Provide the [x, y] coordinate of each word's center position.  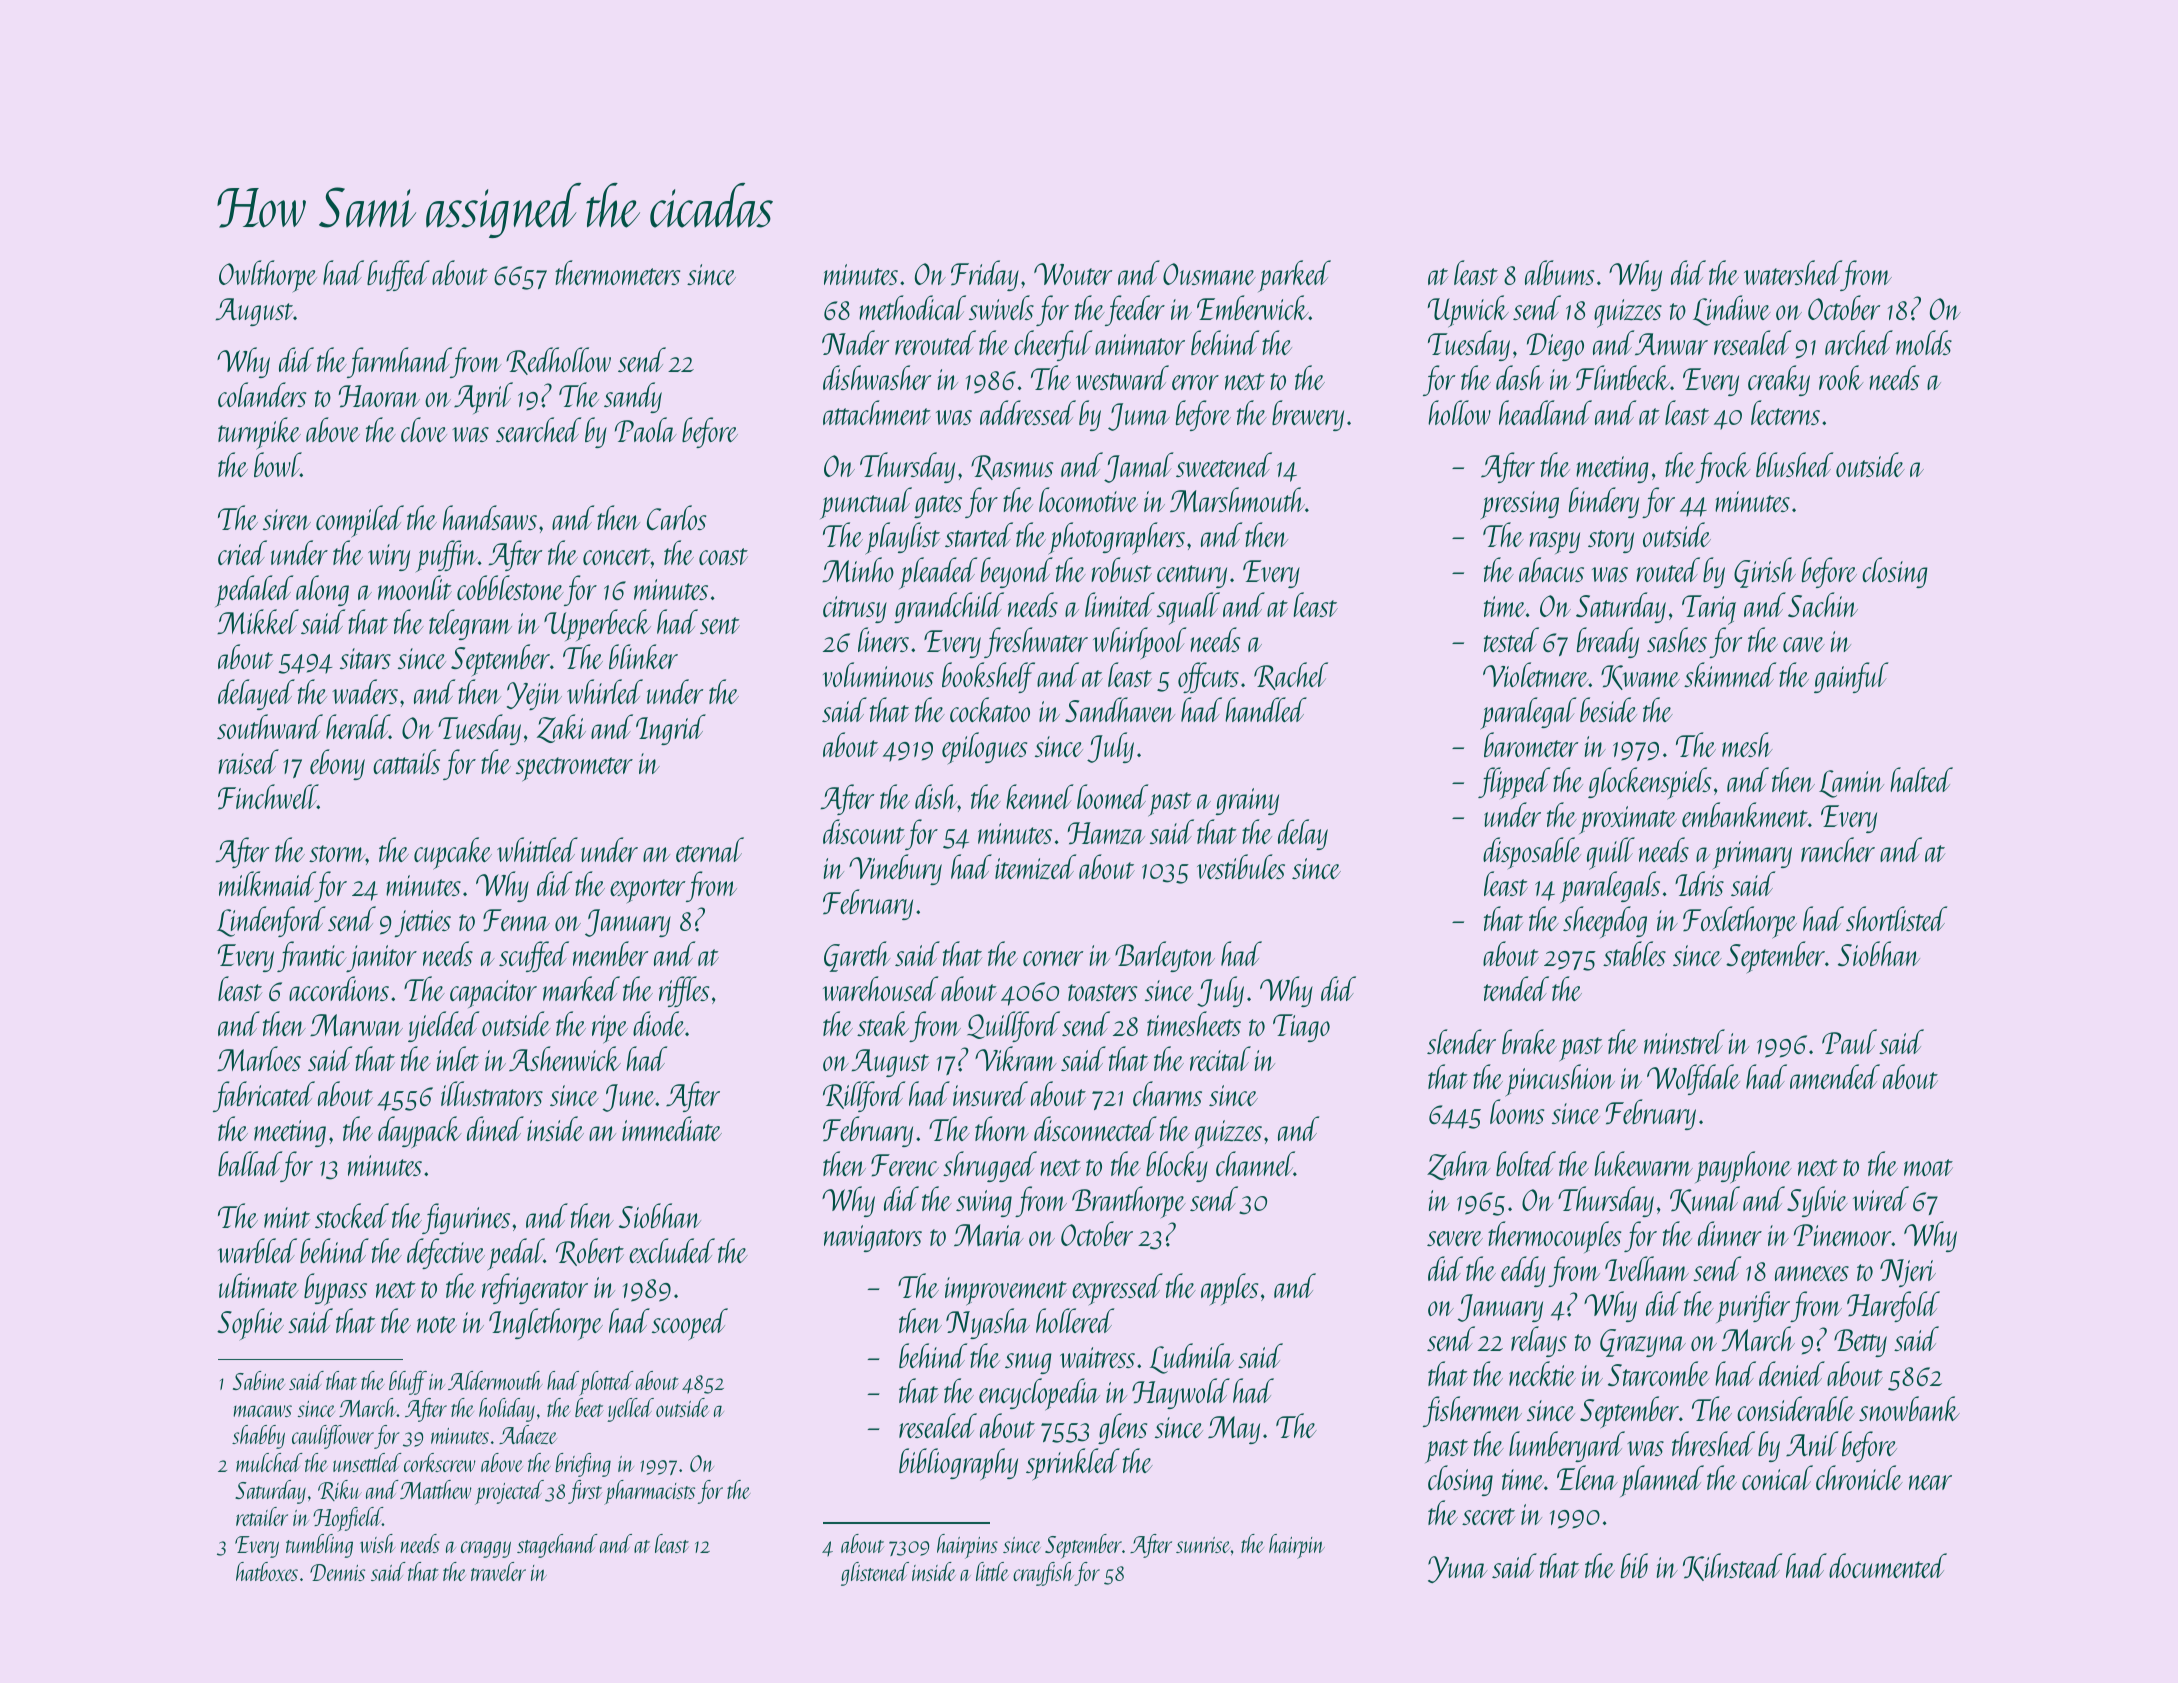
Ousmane [1209, 274]
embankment [1745, 814]
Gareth [857, 956]
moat [1928, 1167]
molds [1924, 342]
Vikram [1015, 1058]
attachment [877, 412]
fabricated [264, 1096]
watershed [1792, 272]
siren [287, 519]
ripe [610, 1029]
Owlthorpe [268, 276]
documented [1888, 1565]
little [992, 1571]
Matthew [436, 1489]
